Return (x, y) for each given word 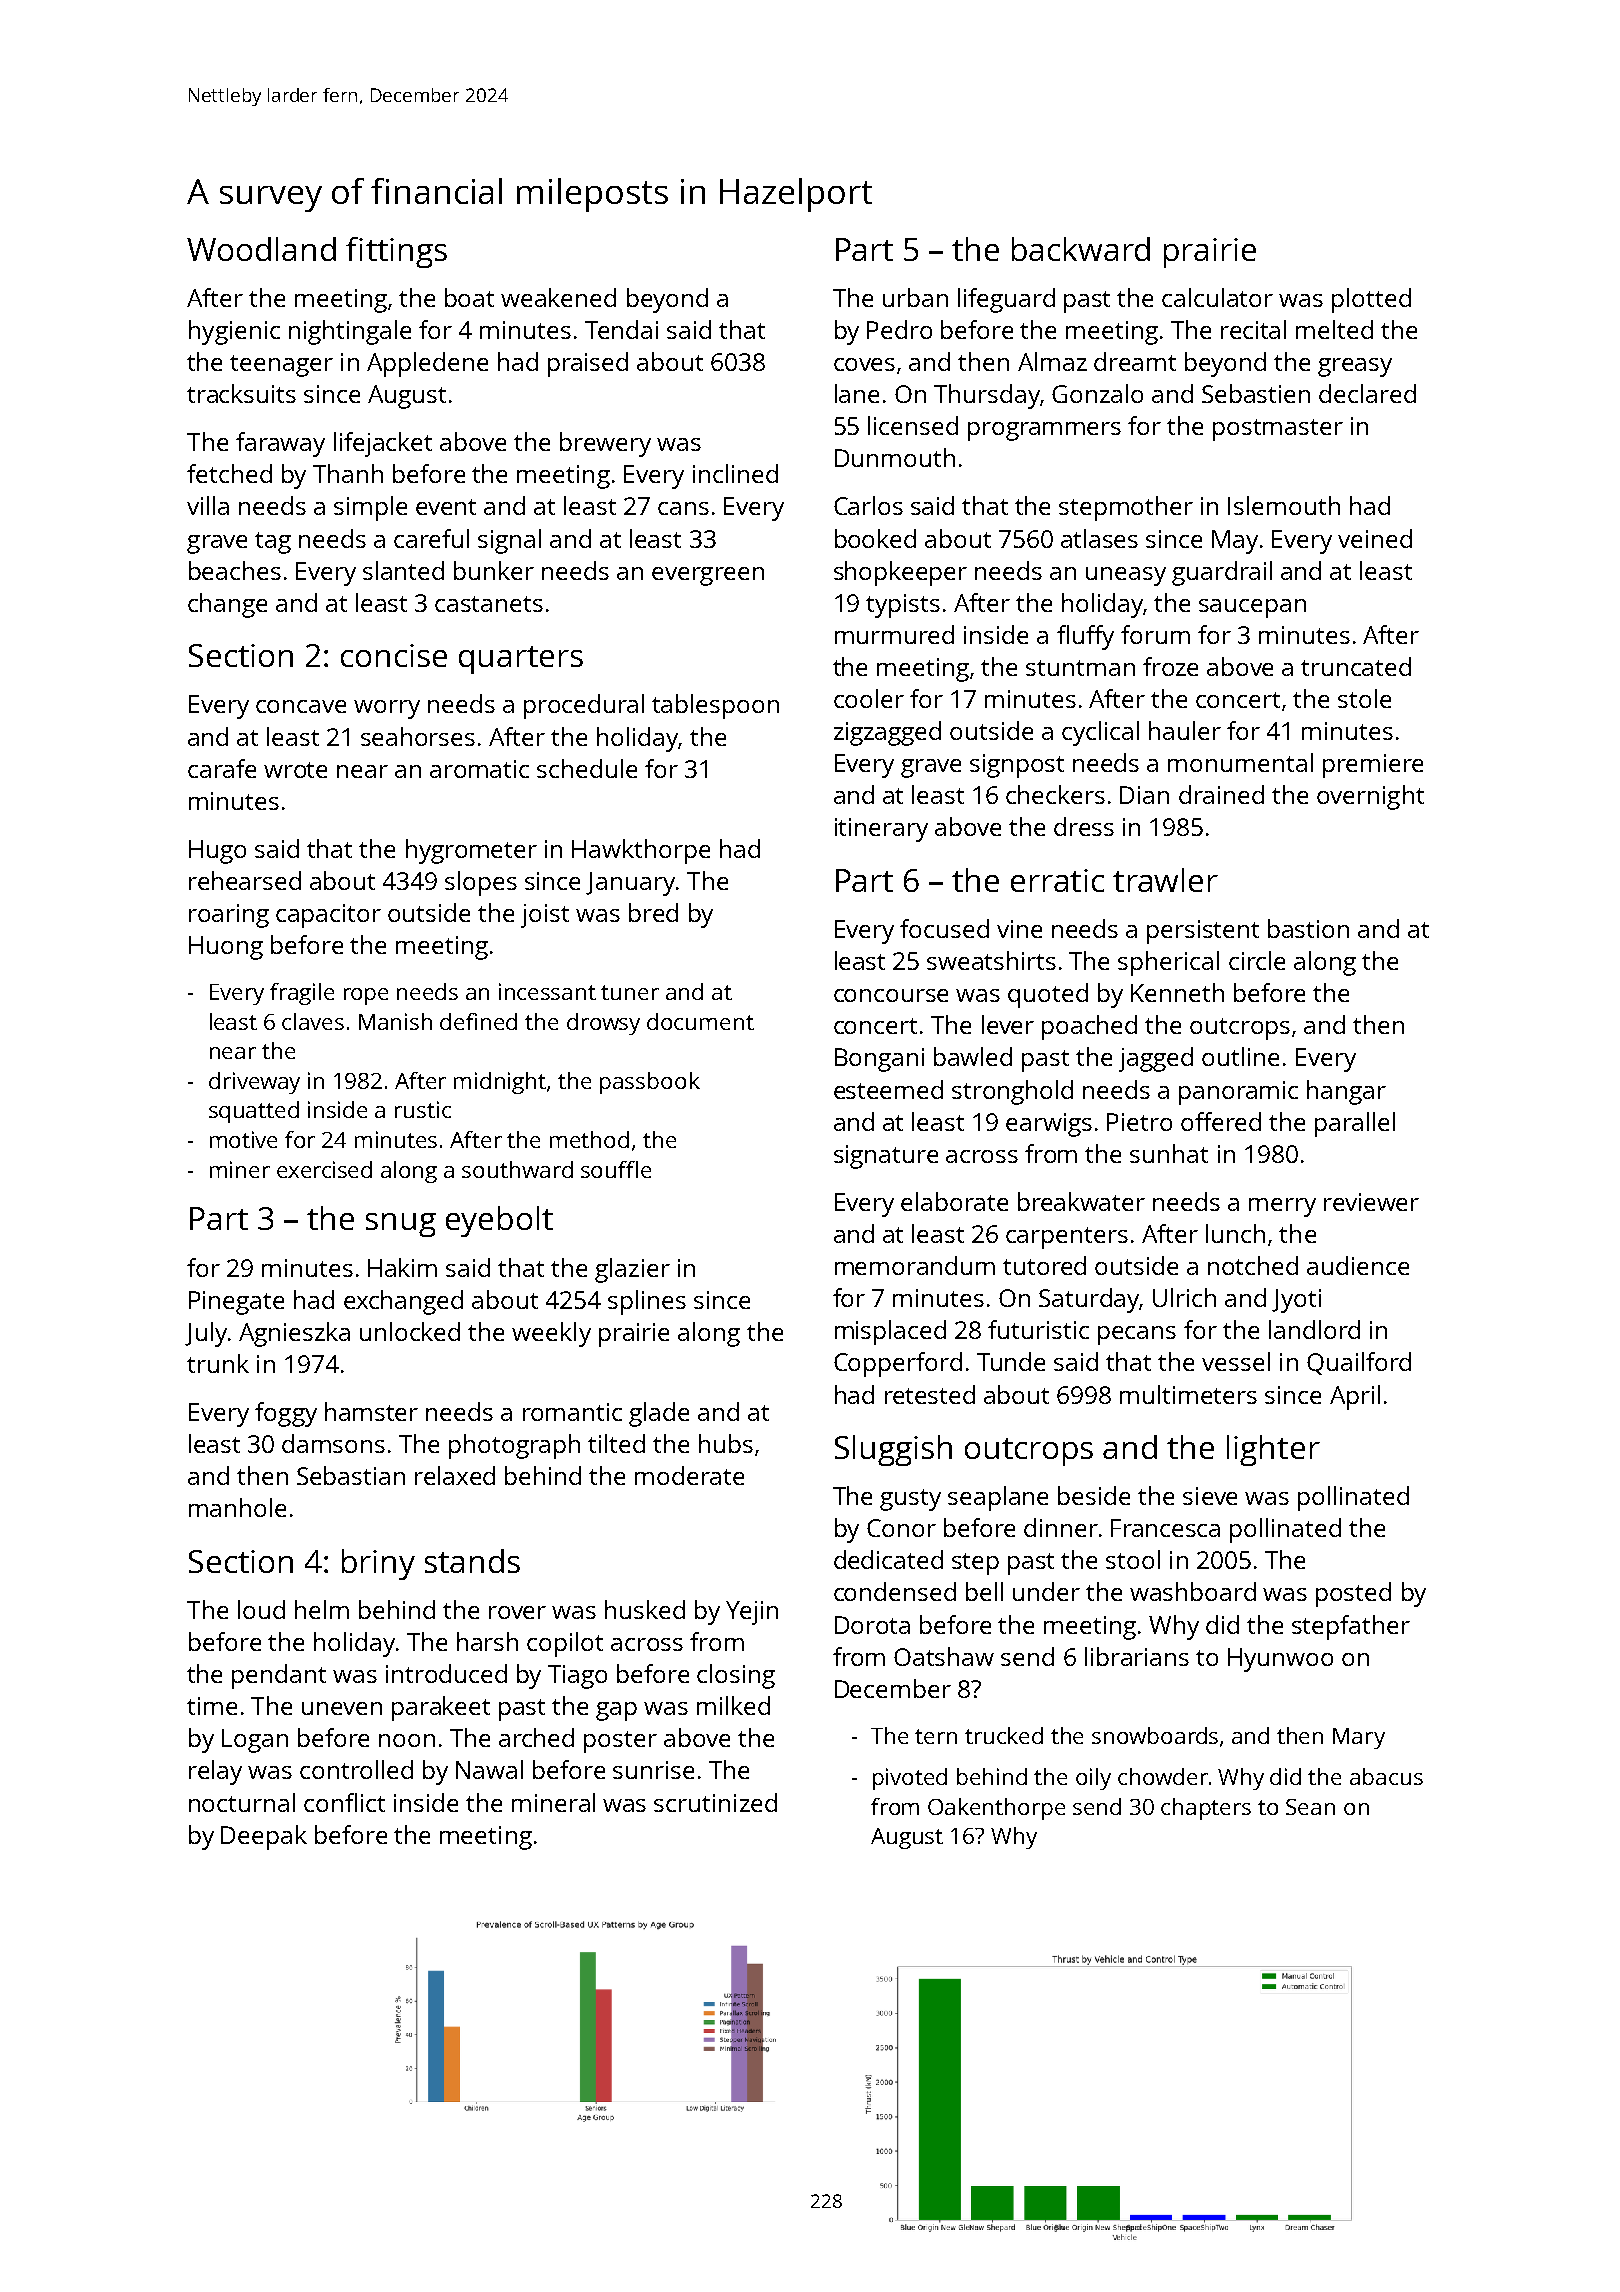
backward (1081, 249)
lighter (1273, 1450)
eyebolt (499, 1221)
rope (366, 996)
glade (659, 1414)
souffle (616, 1169)
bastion (1308, 928)
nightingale (350, 332)
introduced (446, 1673)
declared (1367, 393)
